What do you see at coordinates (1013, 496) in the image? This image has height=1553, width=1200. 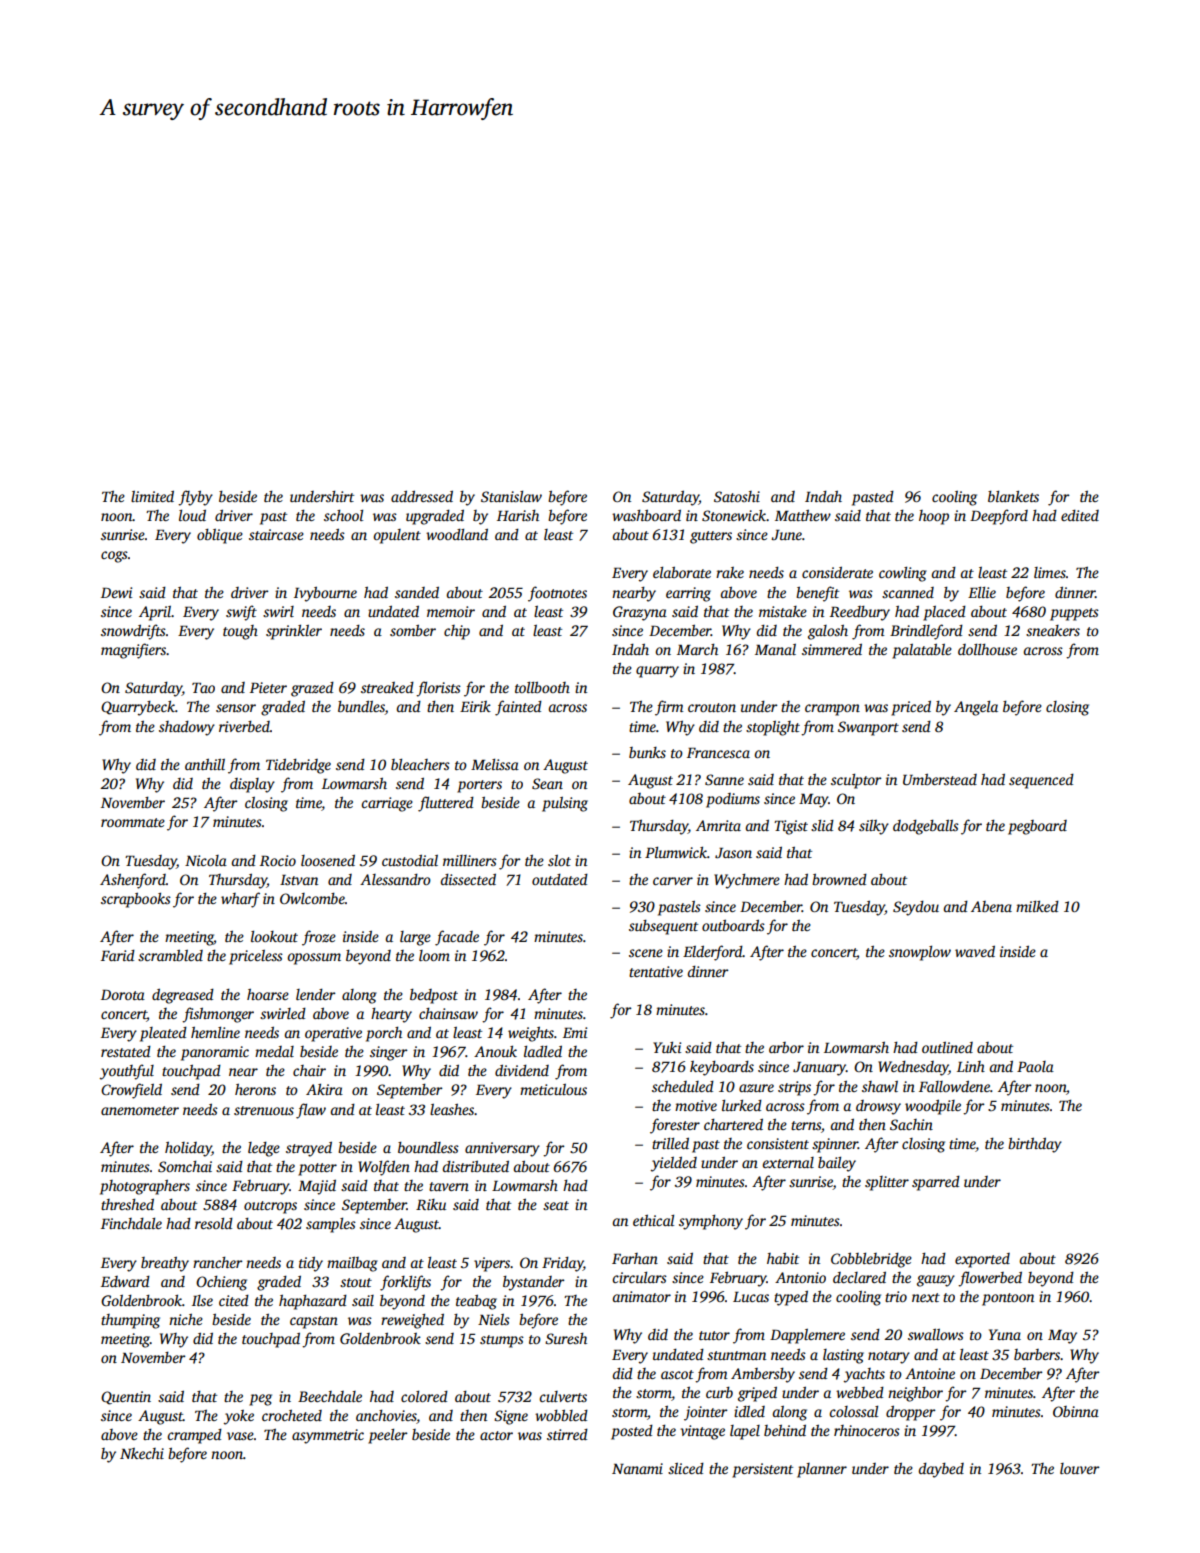 I see `blankets` at bounding box center [1013, 496].
